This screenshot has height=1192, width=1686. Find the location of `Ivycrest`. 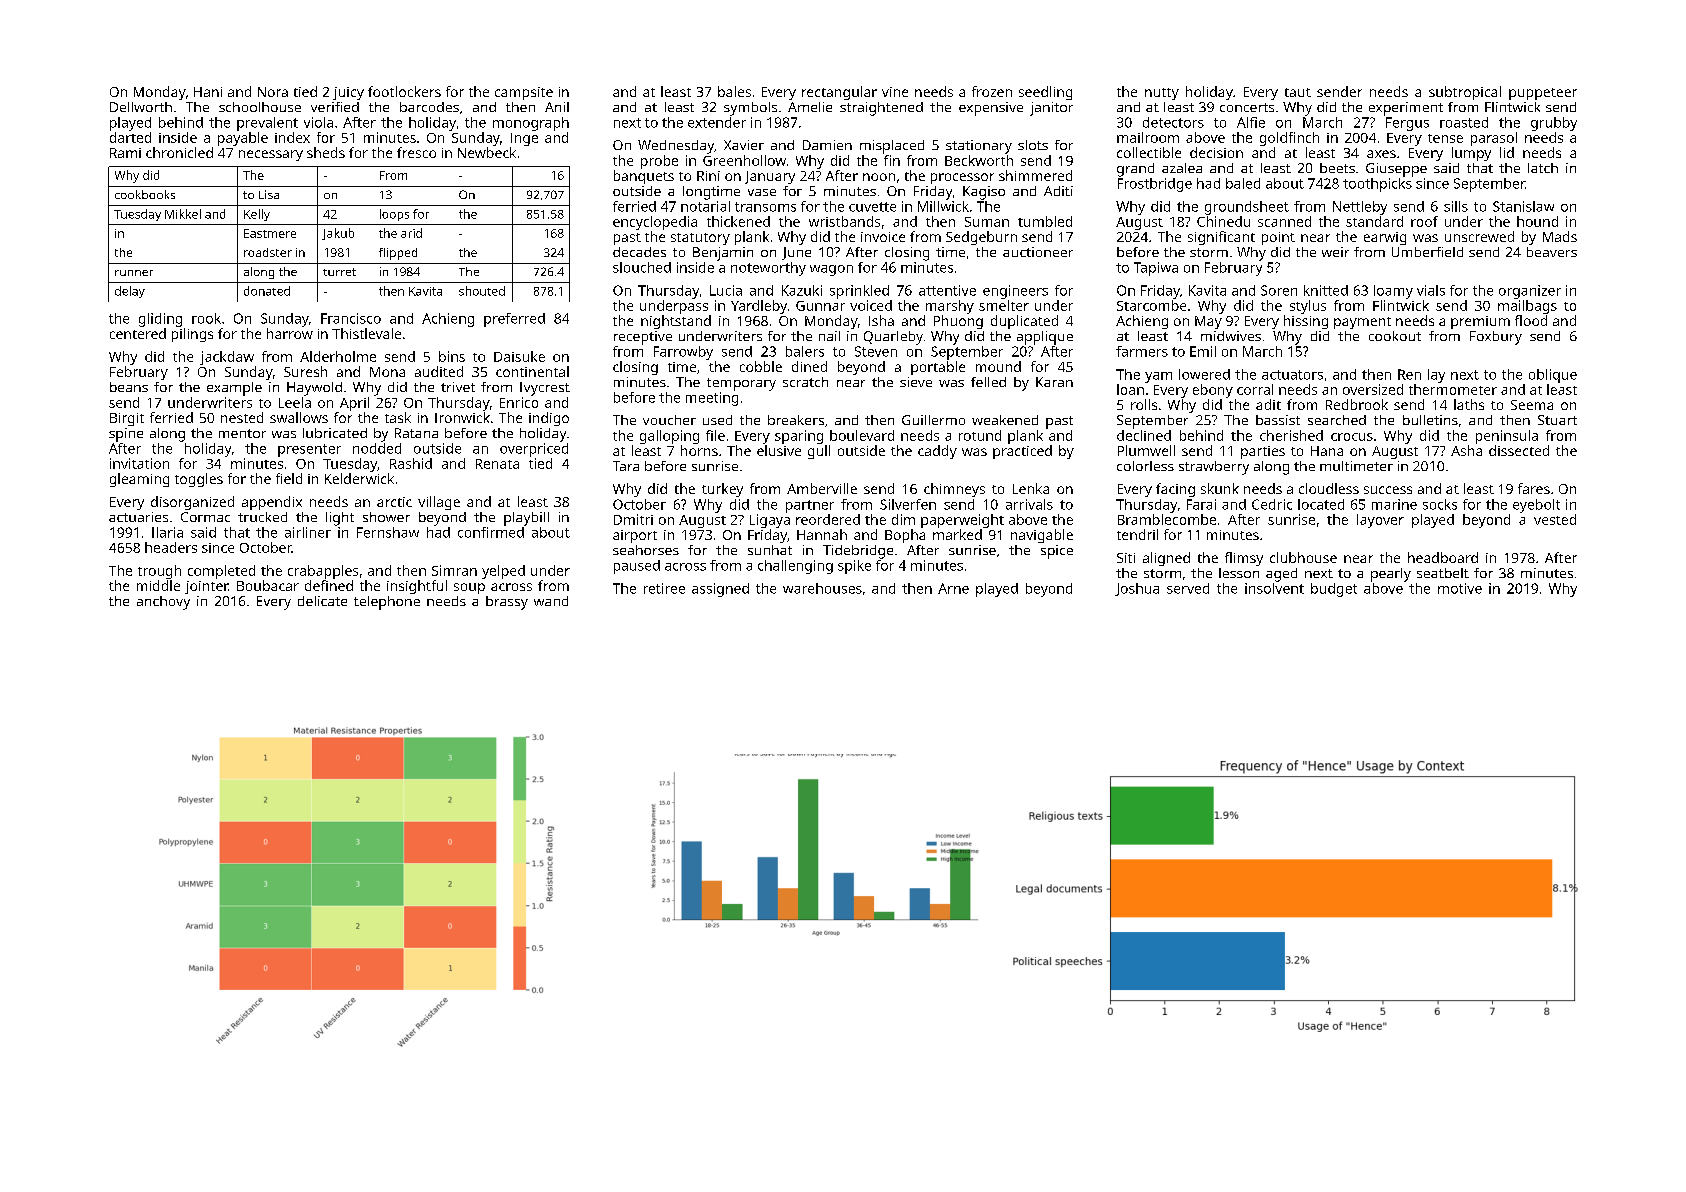

Ivycrest is located at coordinates (545, 389).
